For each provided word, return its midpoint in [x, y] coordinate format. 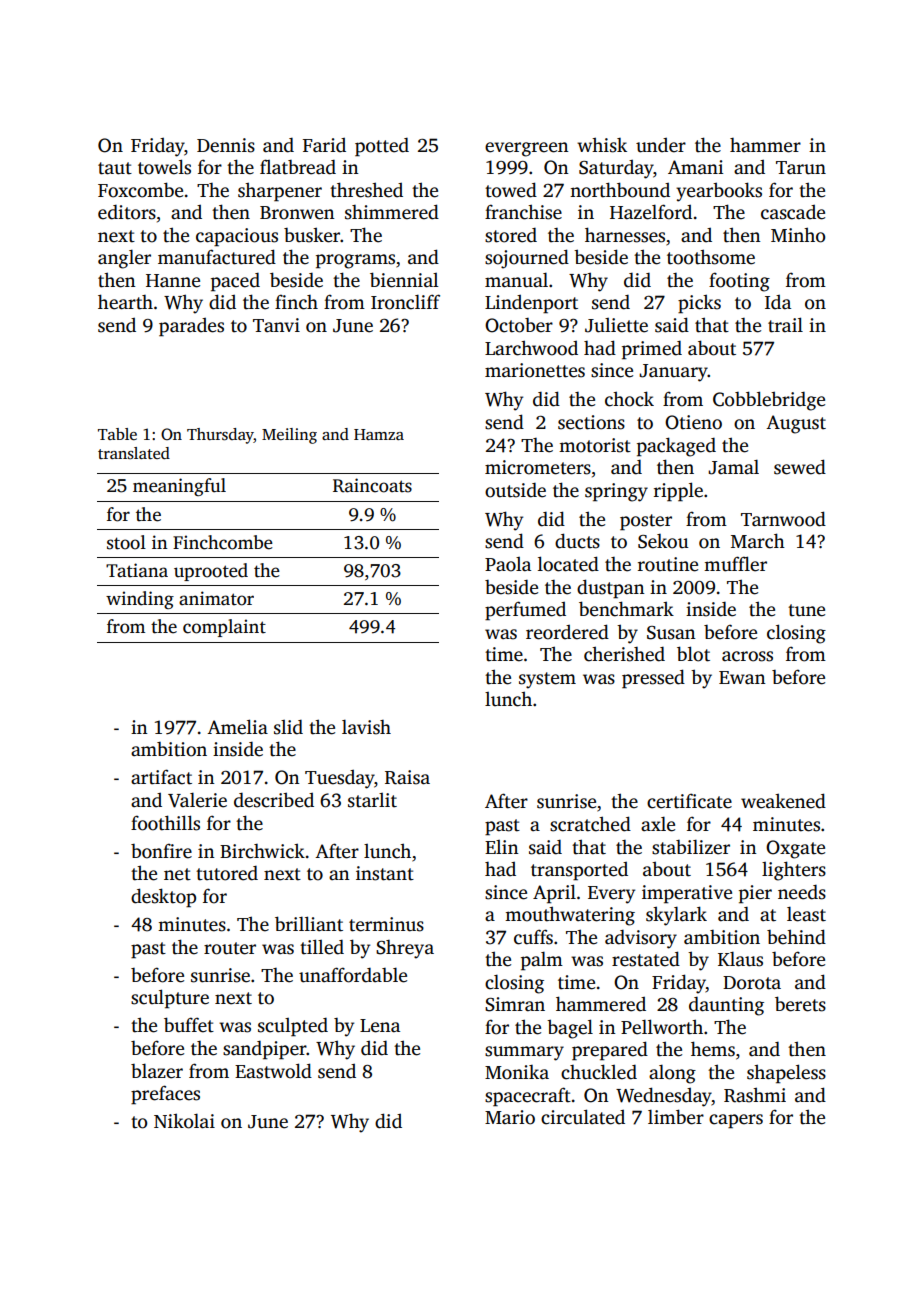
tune [806, 610]
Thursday [220, 436]
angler [124, 259]
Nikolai [184, 1121]
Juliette [616, 325]
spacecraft [528, 1097]
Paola [508, 564]
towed [511, 190]
